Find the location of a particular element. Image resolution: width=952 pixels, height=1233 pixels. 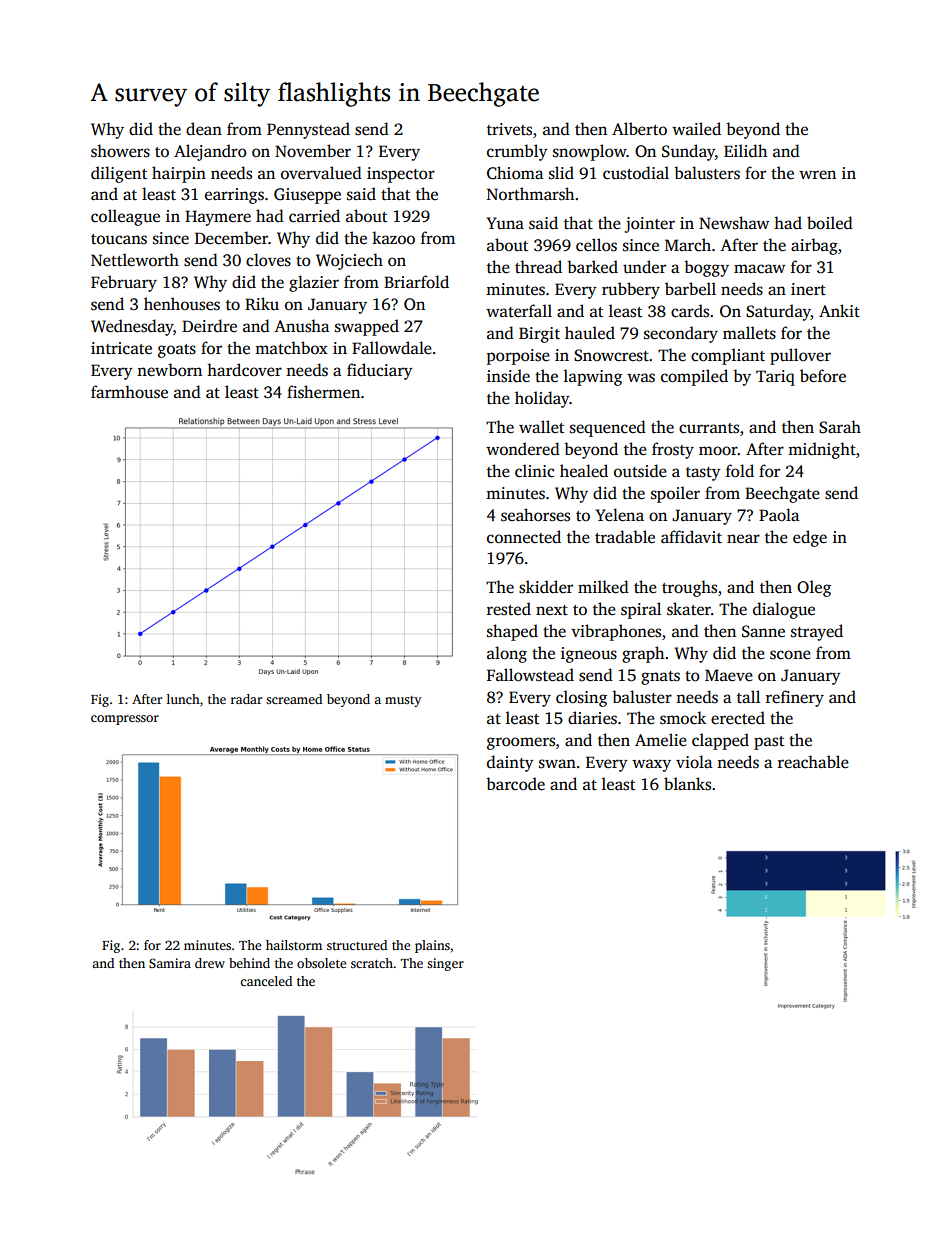

dainty is located at coordinates (510, 763).
